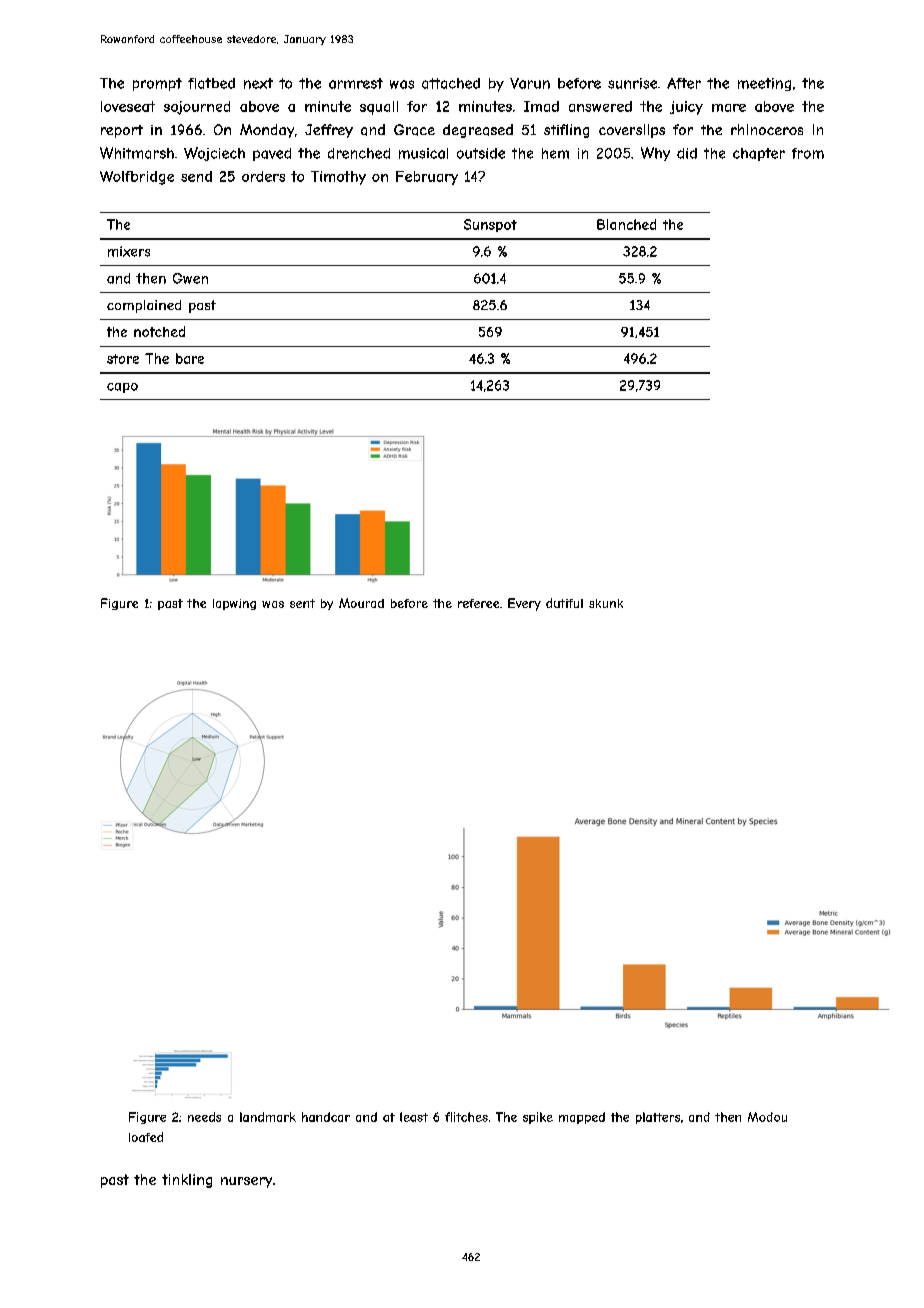 The height and width of the screenshot is (1308, 924). Describe the element at coordinates (582, 1118) in the screenshot. I see `mapped` at that location.
